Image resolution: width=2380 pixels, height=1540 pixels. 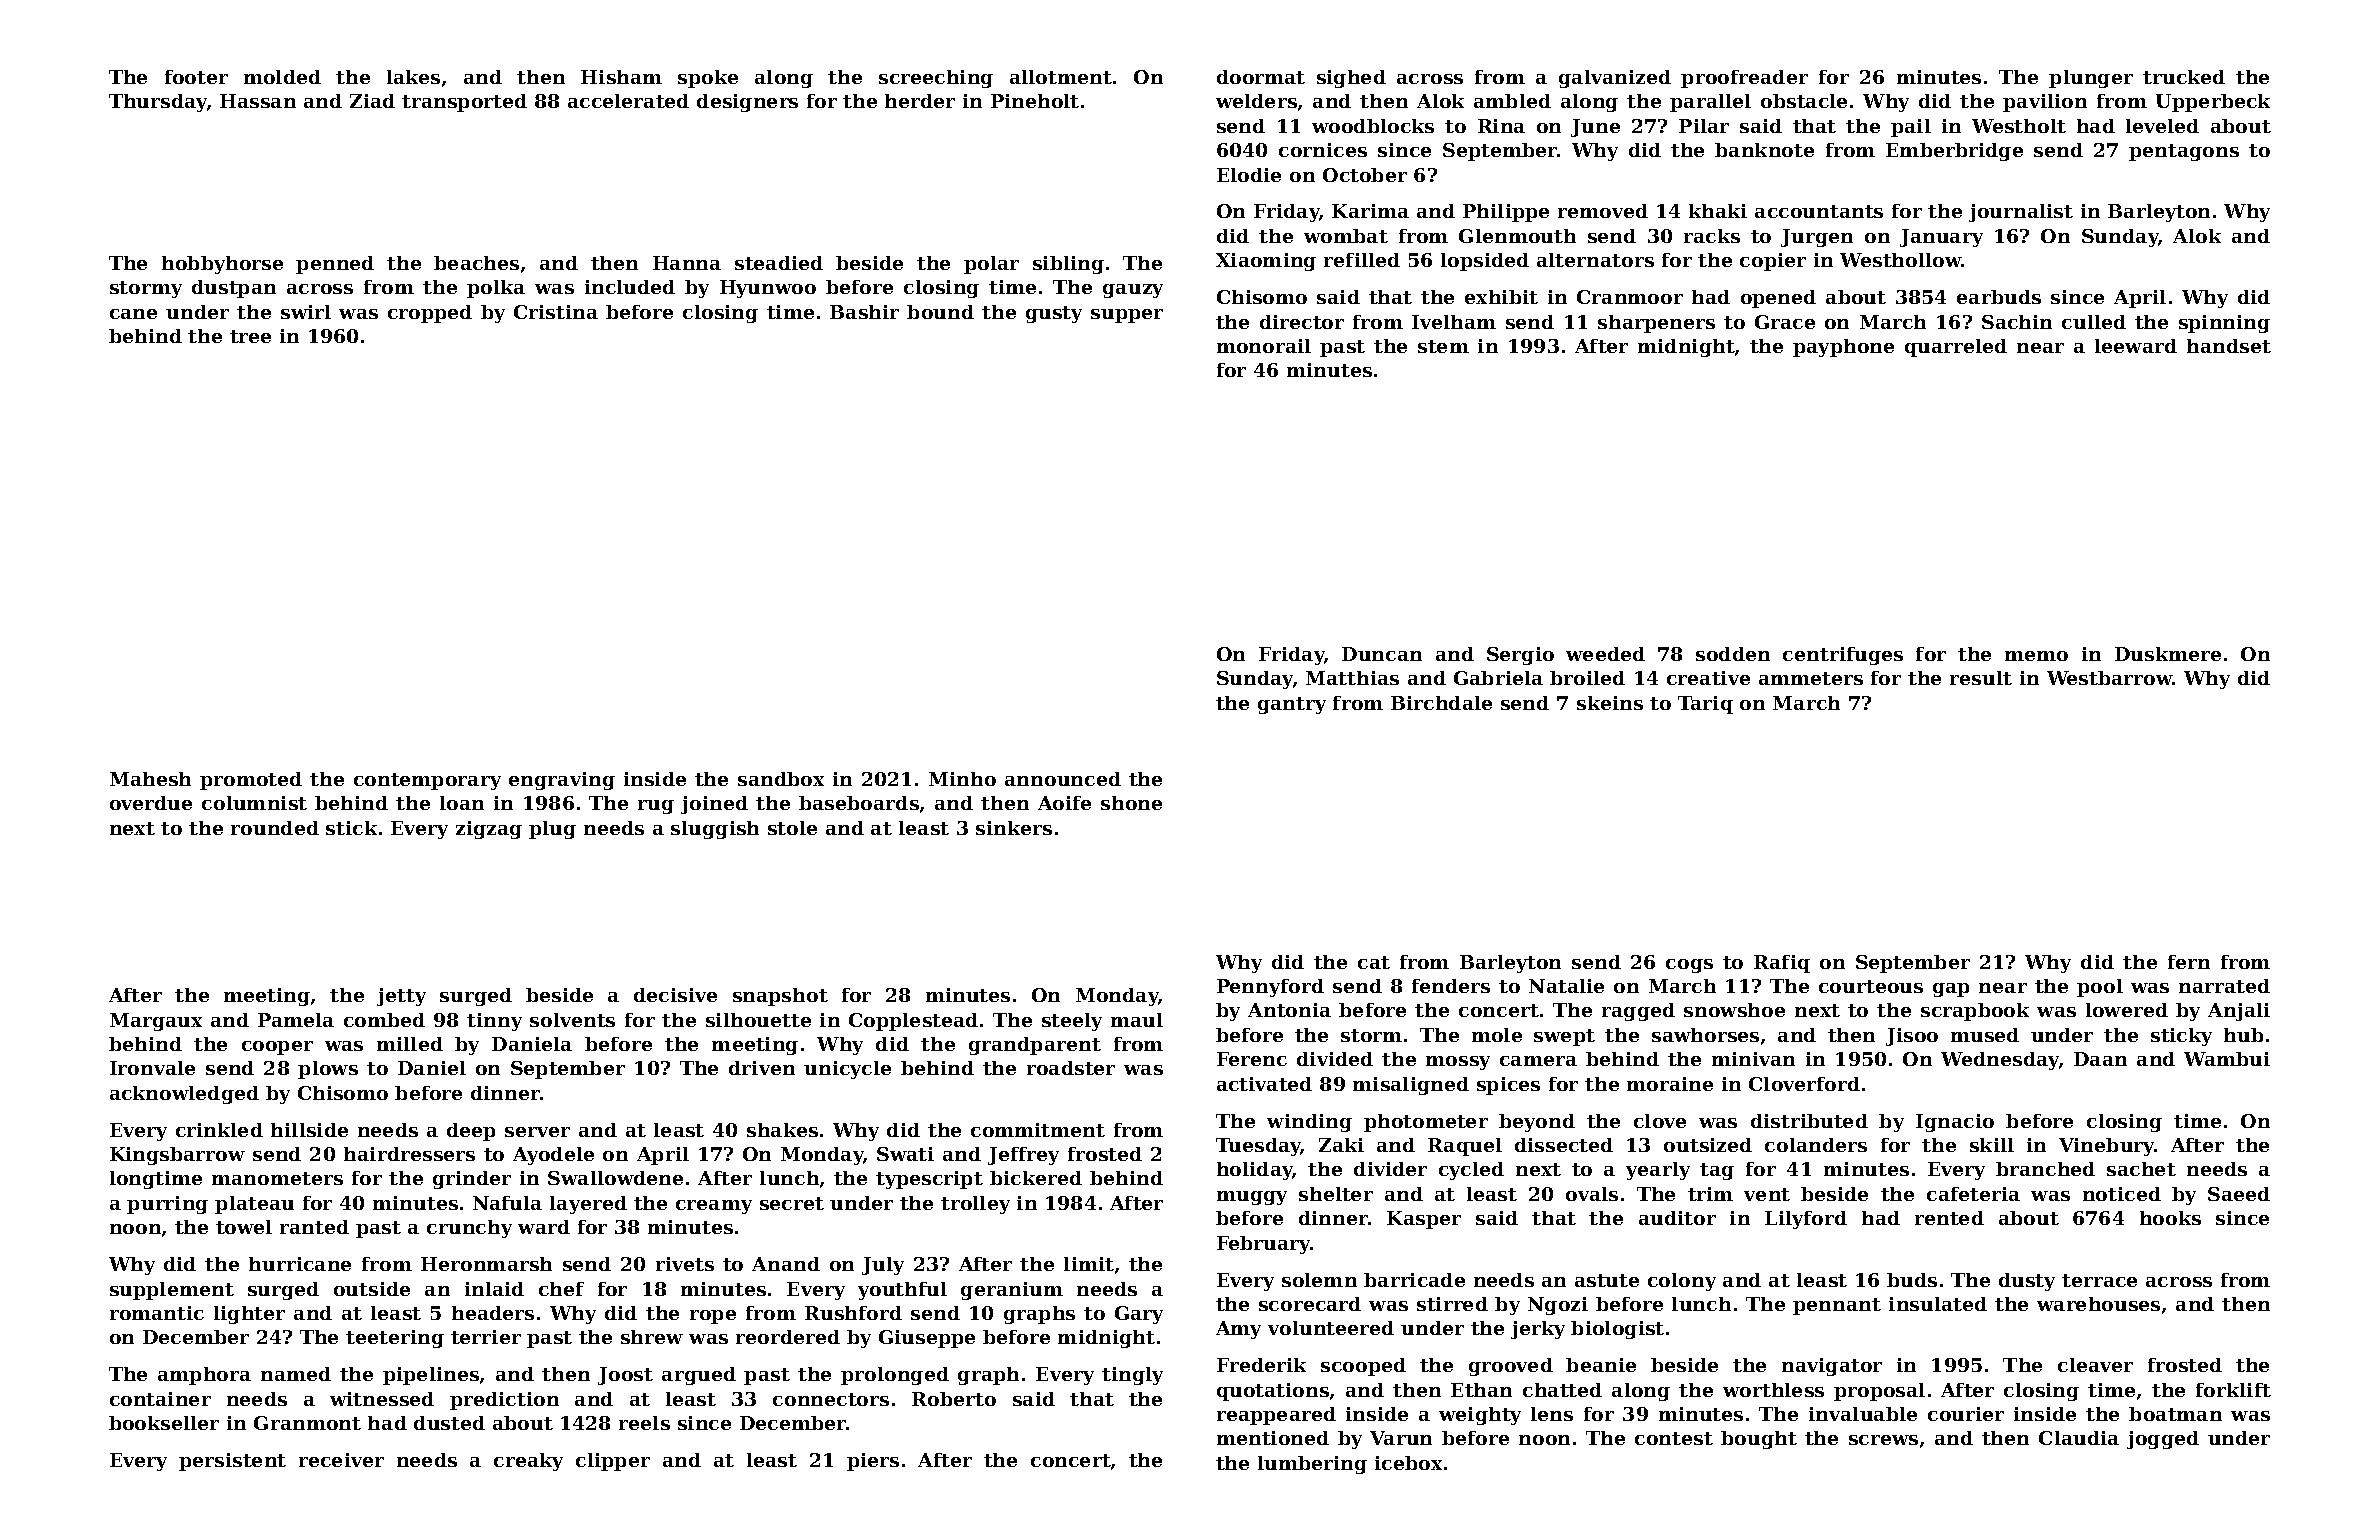 What do you see at coordinates (184, 1095) in the screenshot?
I see `acknowledged` at bounding box center [184, 1095].
